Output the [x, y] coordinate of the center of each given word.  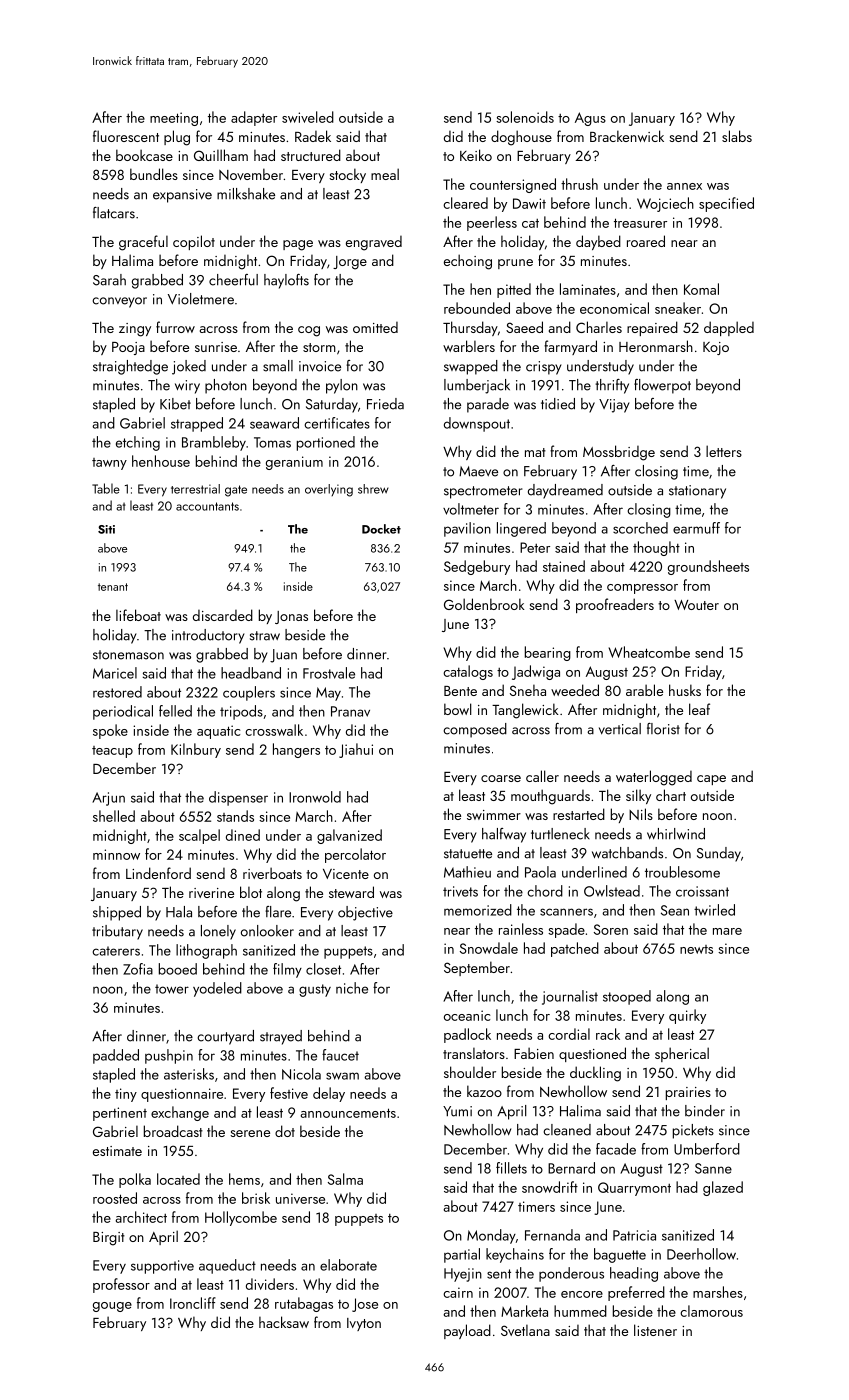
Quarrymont [634, 1189]
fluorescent [126, 136]
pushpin [169, 1056]
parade [488, 405]
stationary [697, 492]
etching [138, 443]
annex [684, 186]
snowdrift [550, 1187]
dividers [270, 1284]
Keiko [476, 155]
